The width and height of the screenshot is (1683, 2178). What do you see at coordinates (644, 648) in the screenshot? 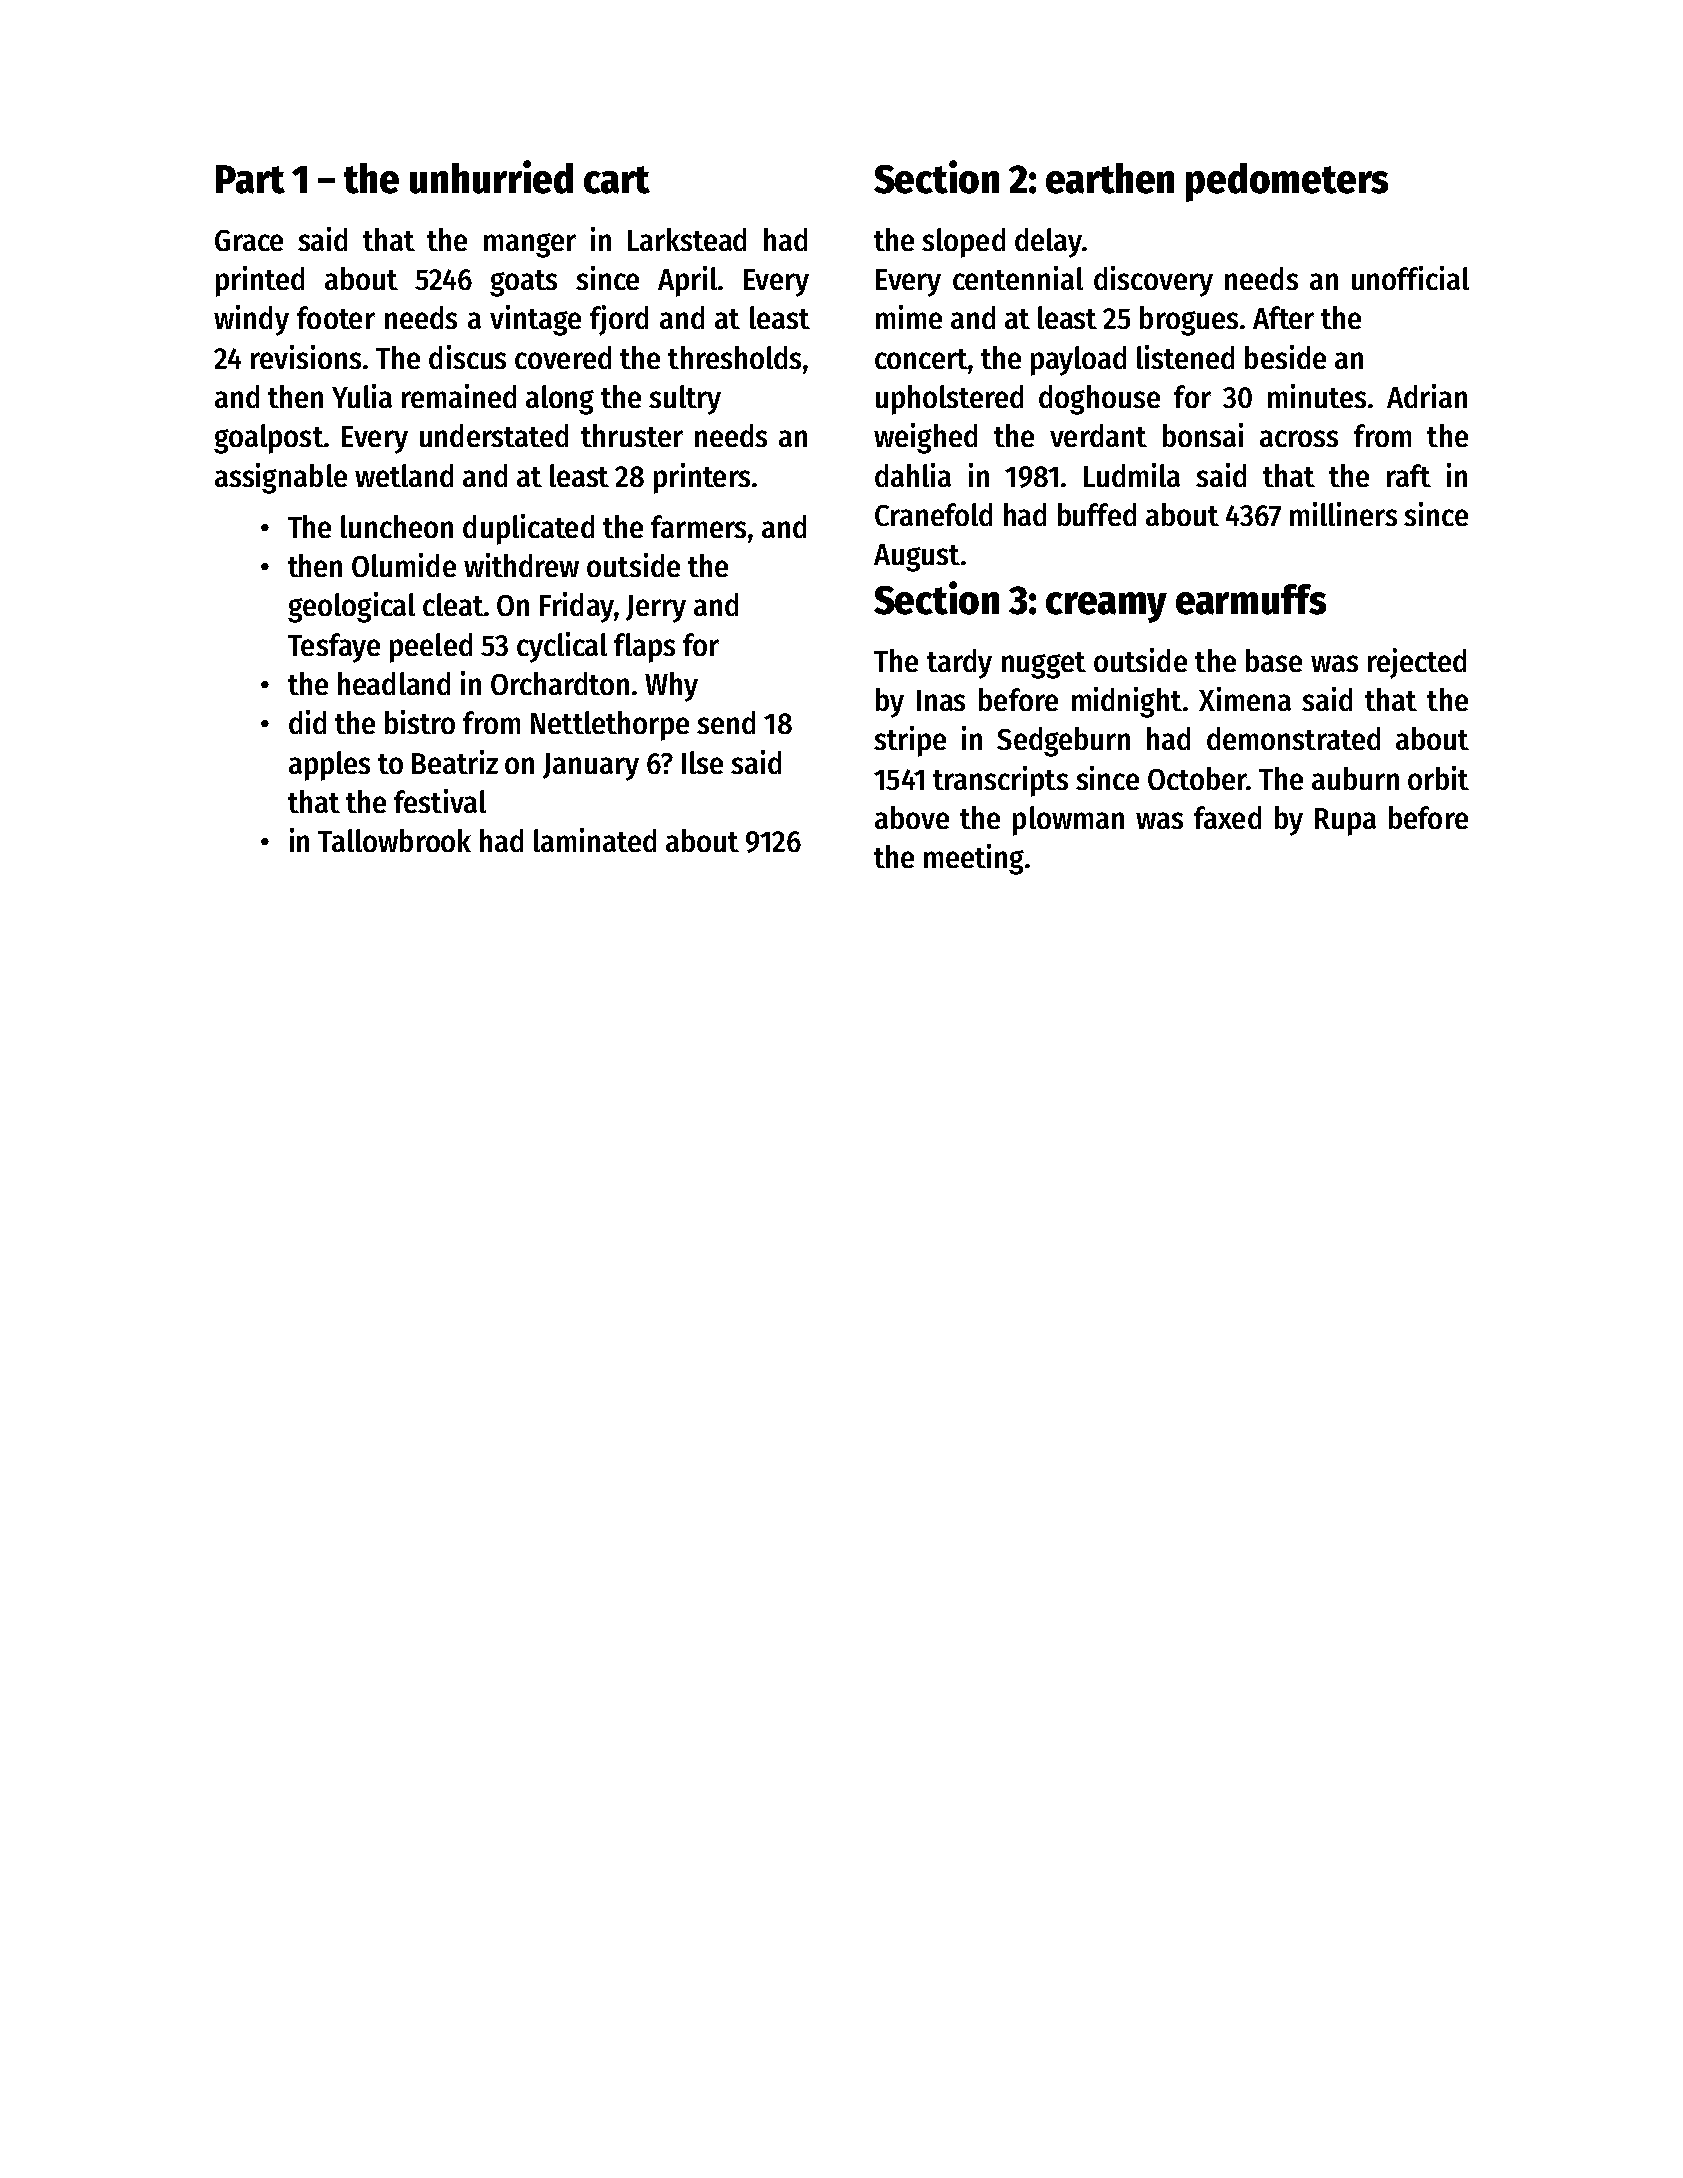
I see `flaps` at bounding box center [644, 648].
